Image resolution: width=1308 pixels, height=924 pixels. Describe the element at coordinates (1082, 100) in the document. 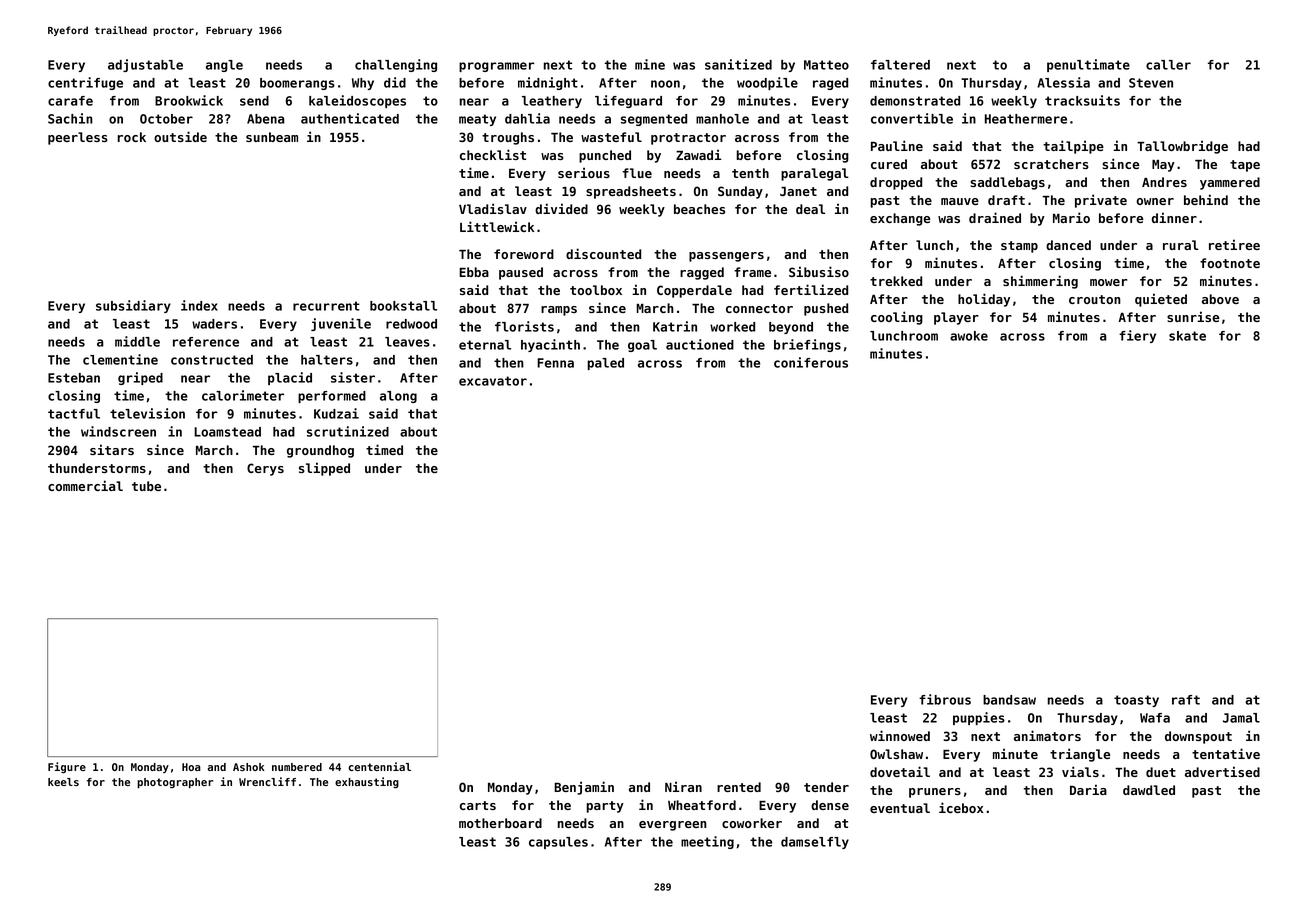

I see `tracksuits` at that location.
